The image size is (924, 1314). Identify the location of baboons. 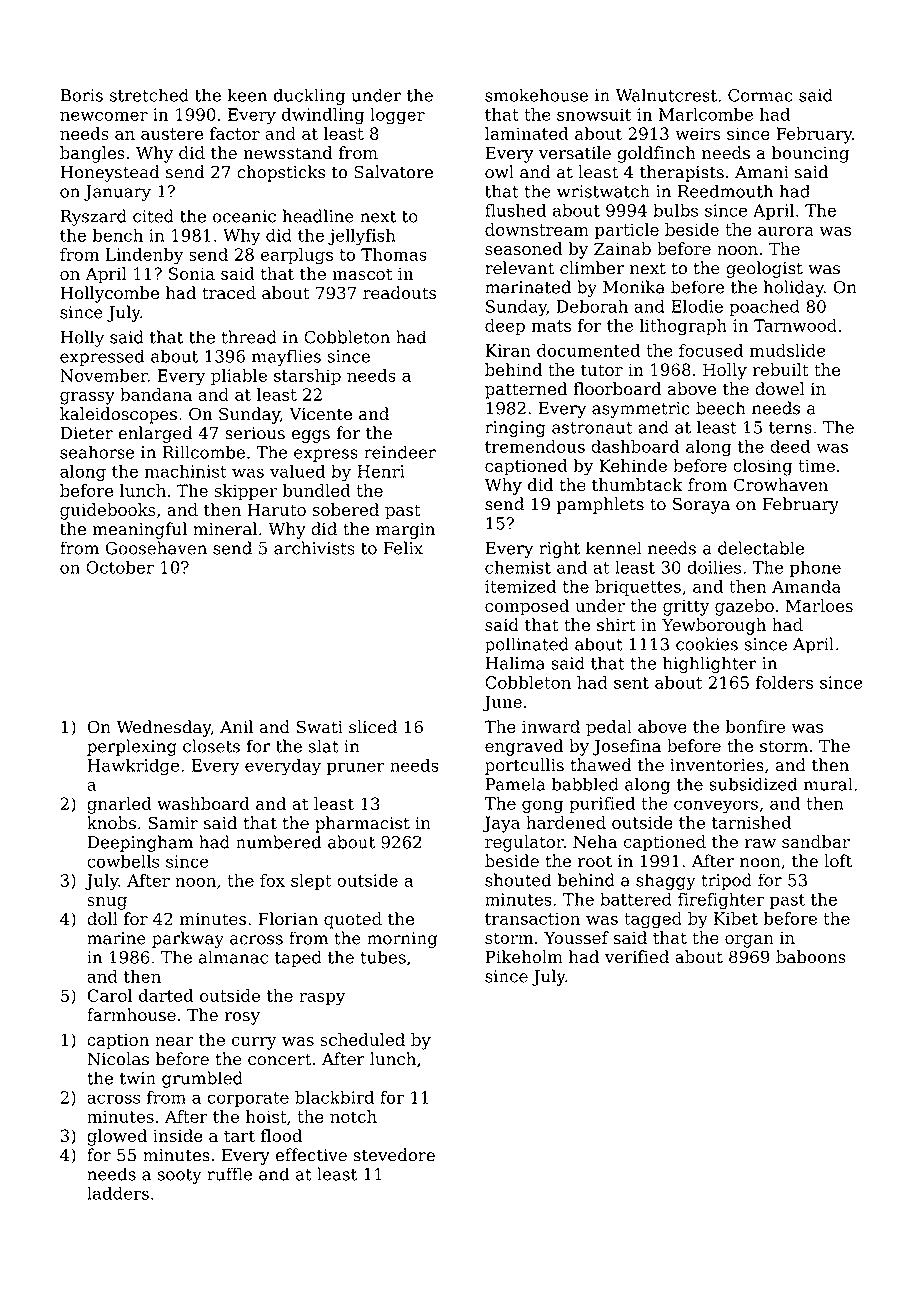
(811, 957).
